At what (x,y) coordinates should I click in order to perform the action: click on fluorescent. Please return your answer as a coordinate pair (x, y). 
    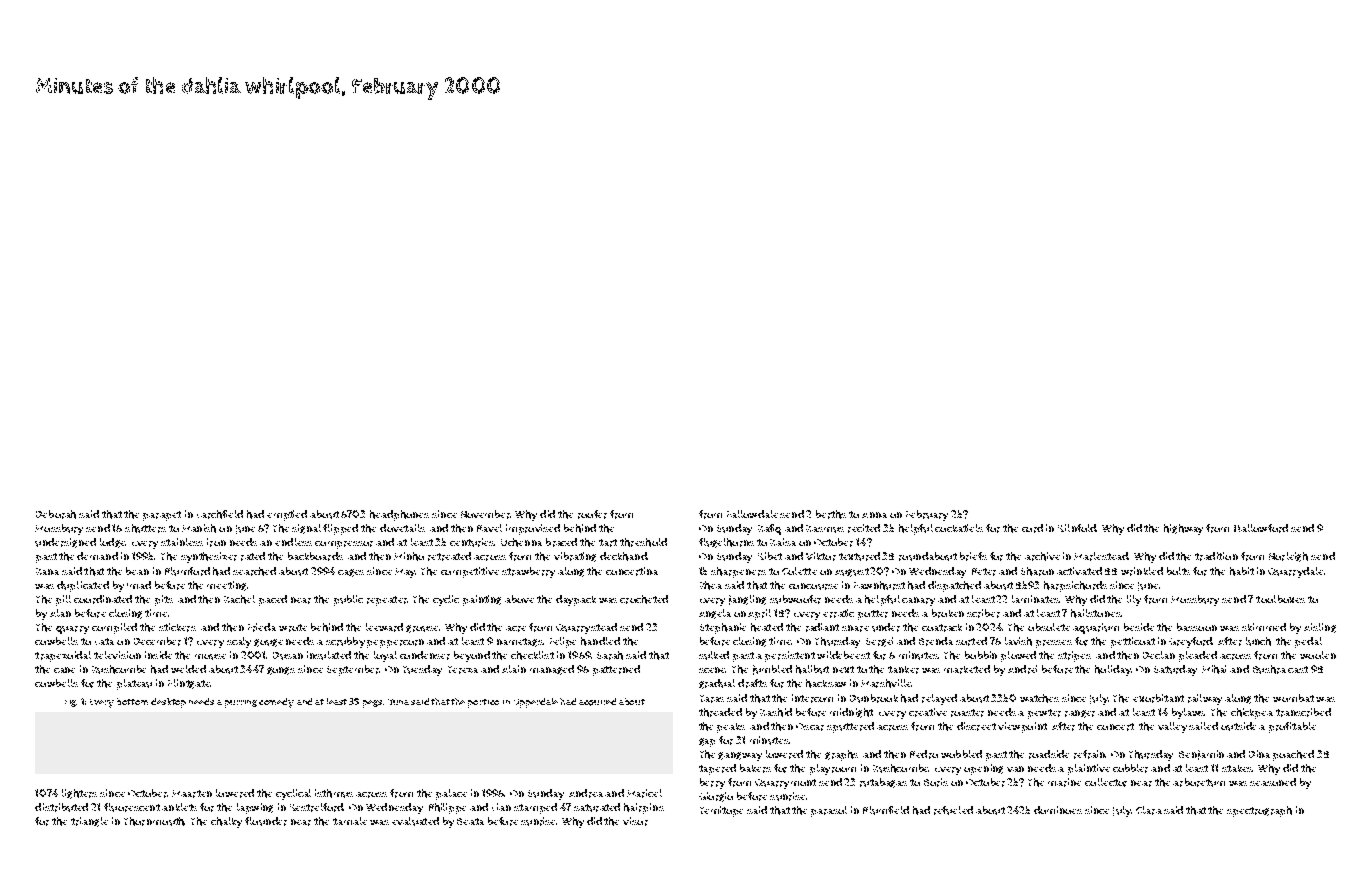
    Looking at the image, I should click on (132, 807).
